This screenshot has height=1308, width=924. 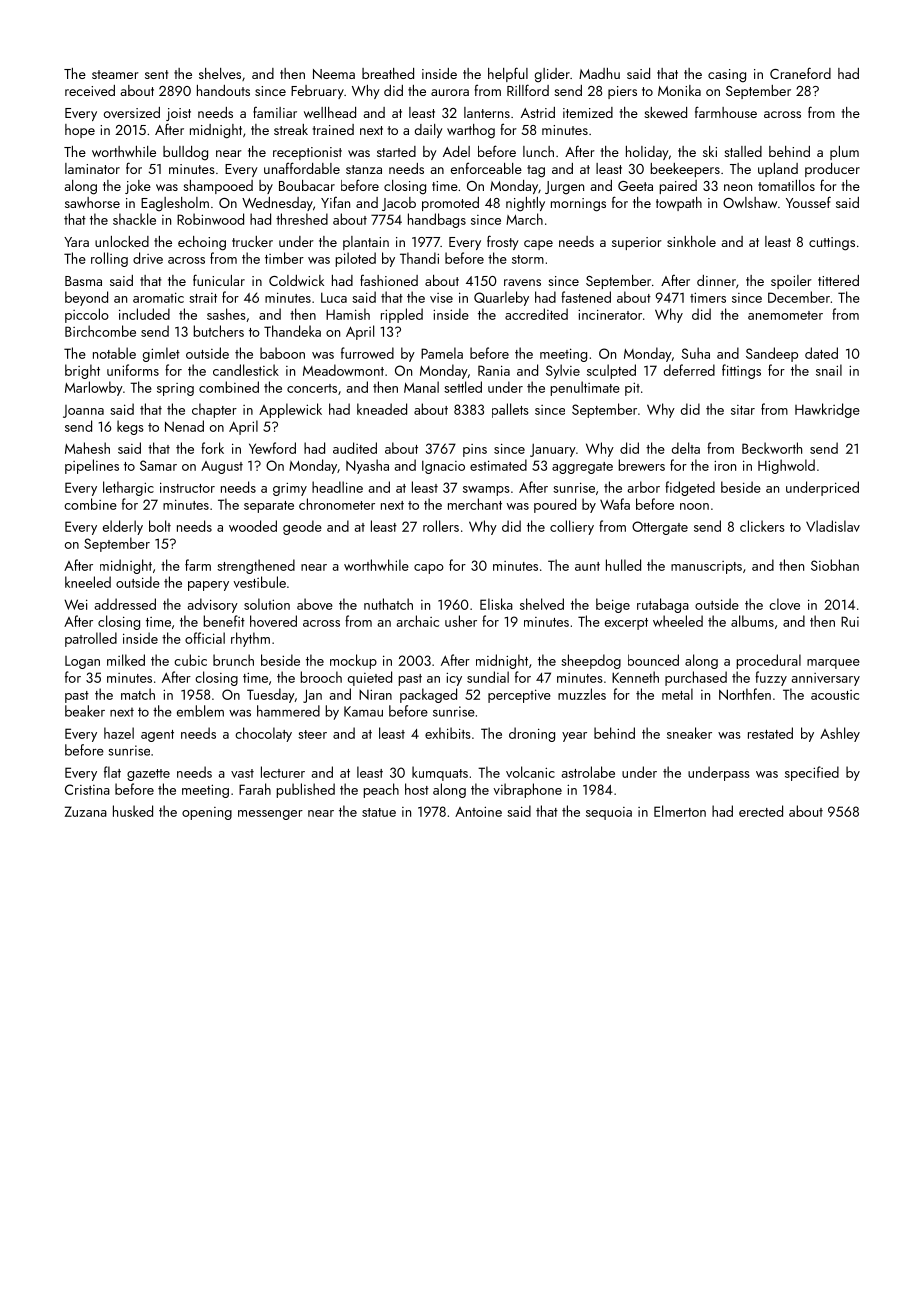 What do you see at coordinates (786, 466) in the screenshot?
I see `Highwold` at bounding box center [786, 466].
